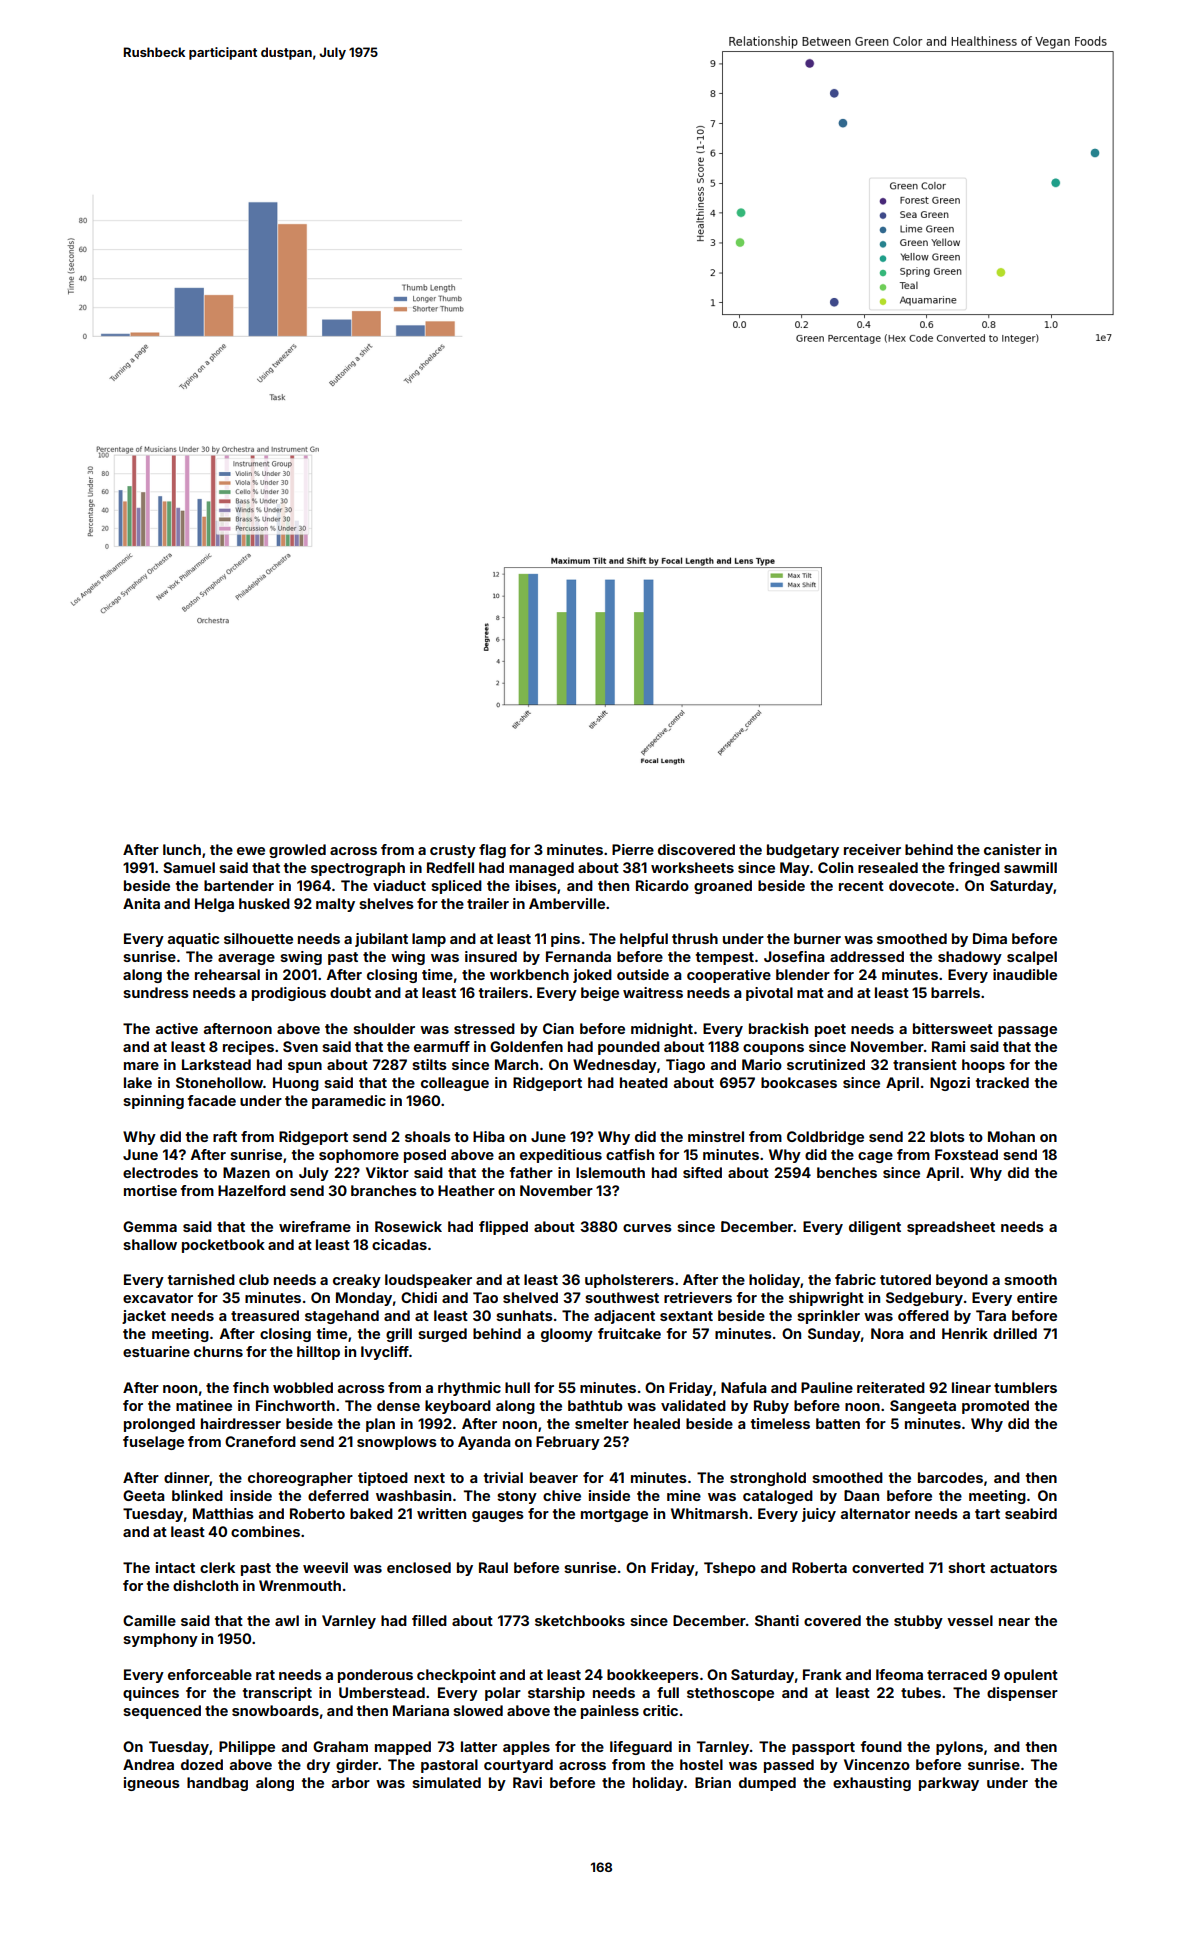 Image resolution: width=1181 pixels, height=1945 pixels. What do you see at coordinates (182, 849) in the screenshot?
I see `lunch` at bounding box center [182, 849].
